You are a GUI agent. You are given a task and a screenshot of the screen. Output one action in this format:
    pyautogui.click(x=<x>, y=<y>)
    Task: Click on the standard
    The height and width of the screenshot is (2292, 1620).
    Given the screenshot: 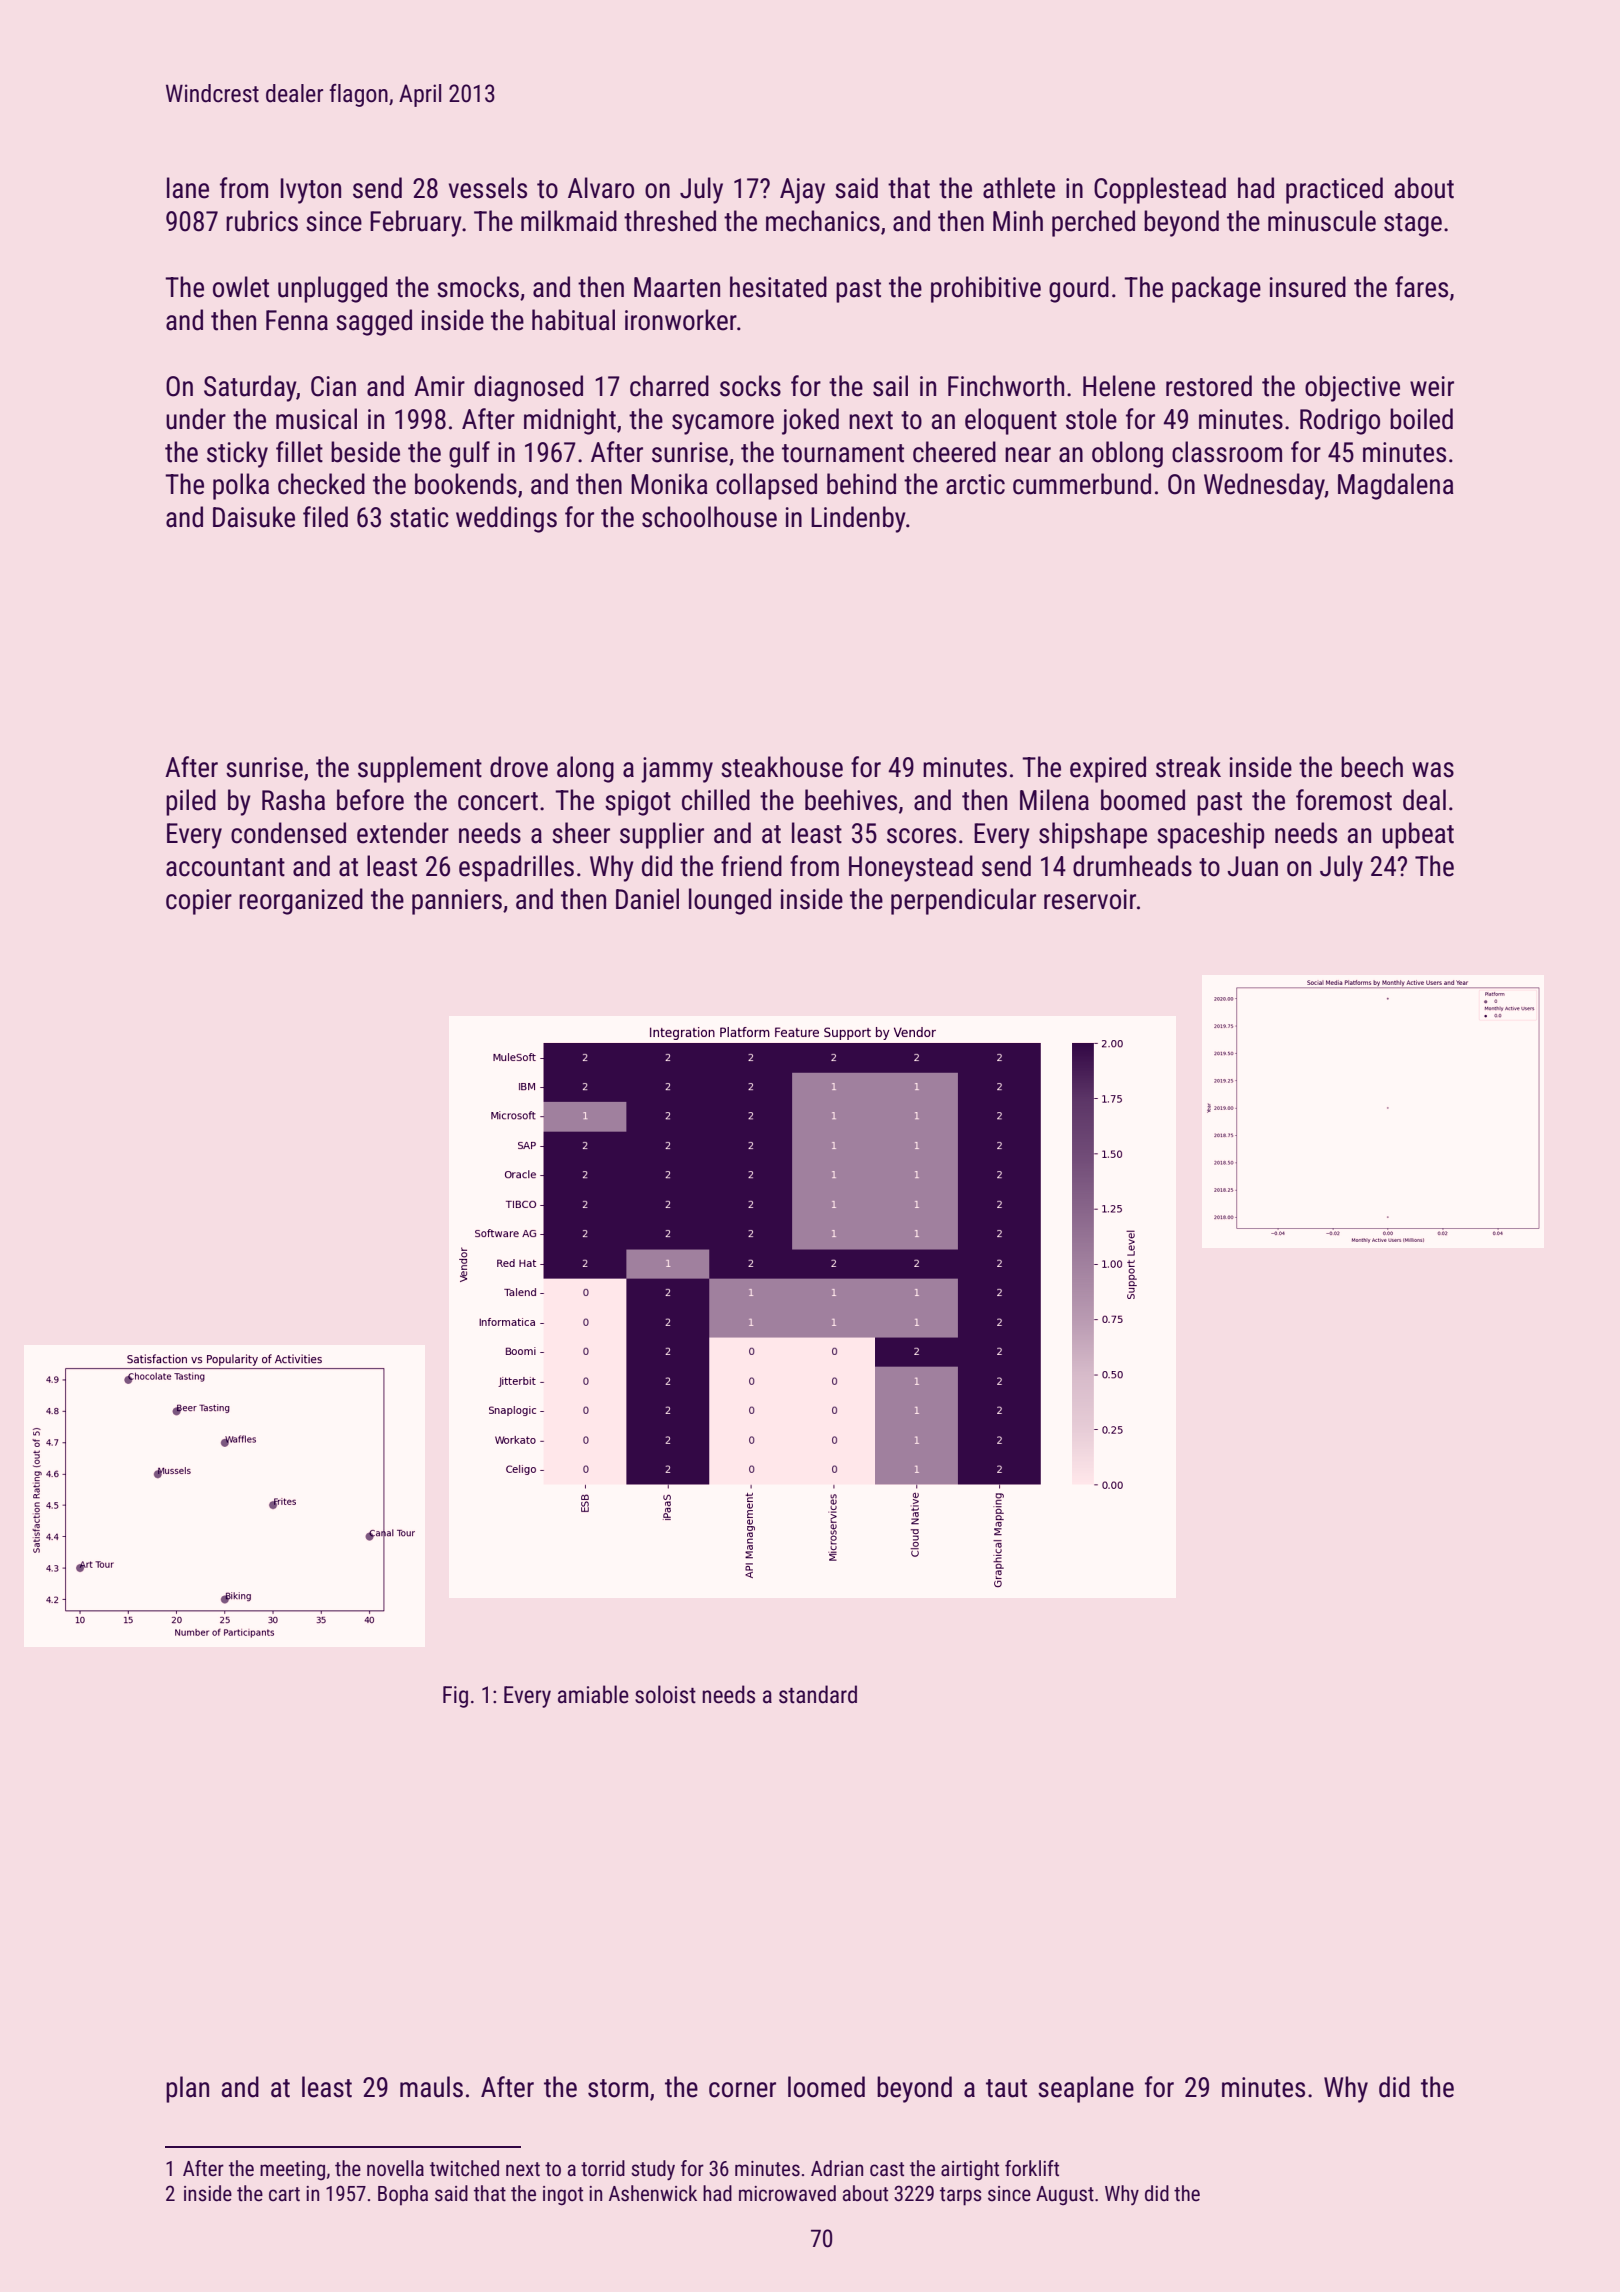 What is the action you would take?
    pyautogui.click(x=818, y=1694)
